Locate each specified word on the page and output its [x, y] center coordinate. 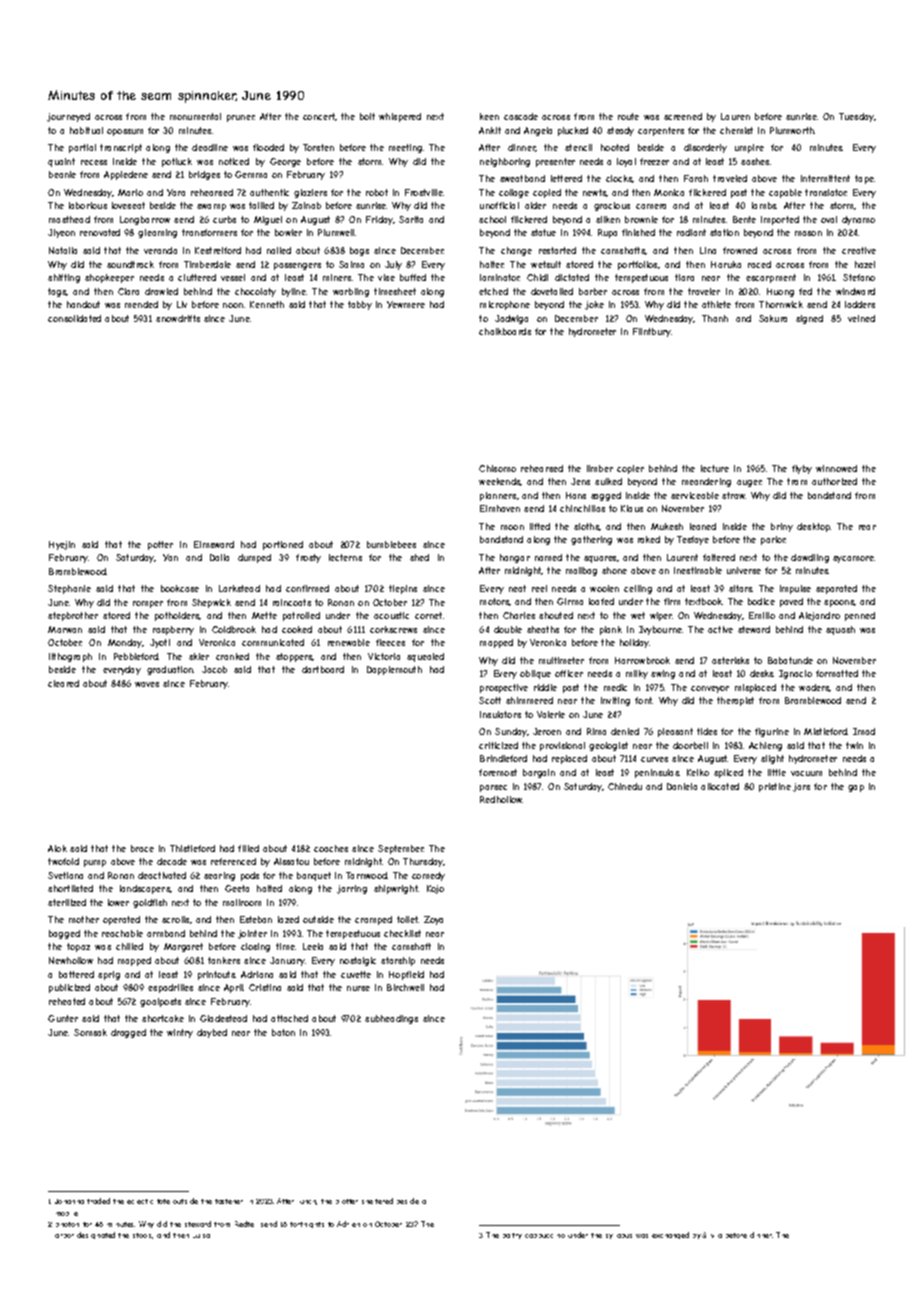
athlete [716, 304]
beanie [62, 174]
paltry [512, 1236]
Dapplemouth [394, 670]
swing [663, 674]
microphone [505, 305]
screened [683, 116]
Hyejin [62, 545]
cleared [63, 683]
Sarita [411, 219]
